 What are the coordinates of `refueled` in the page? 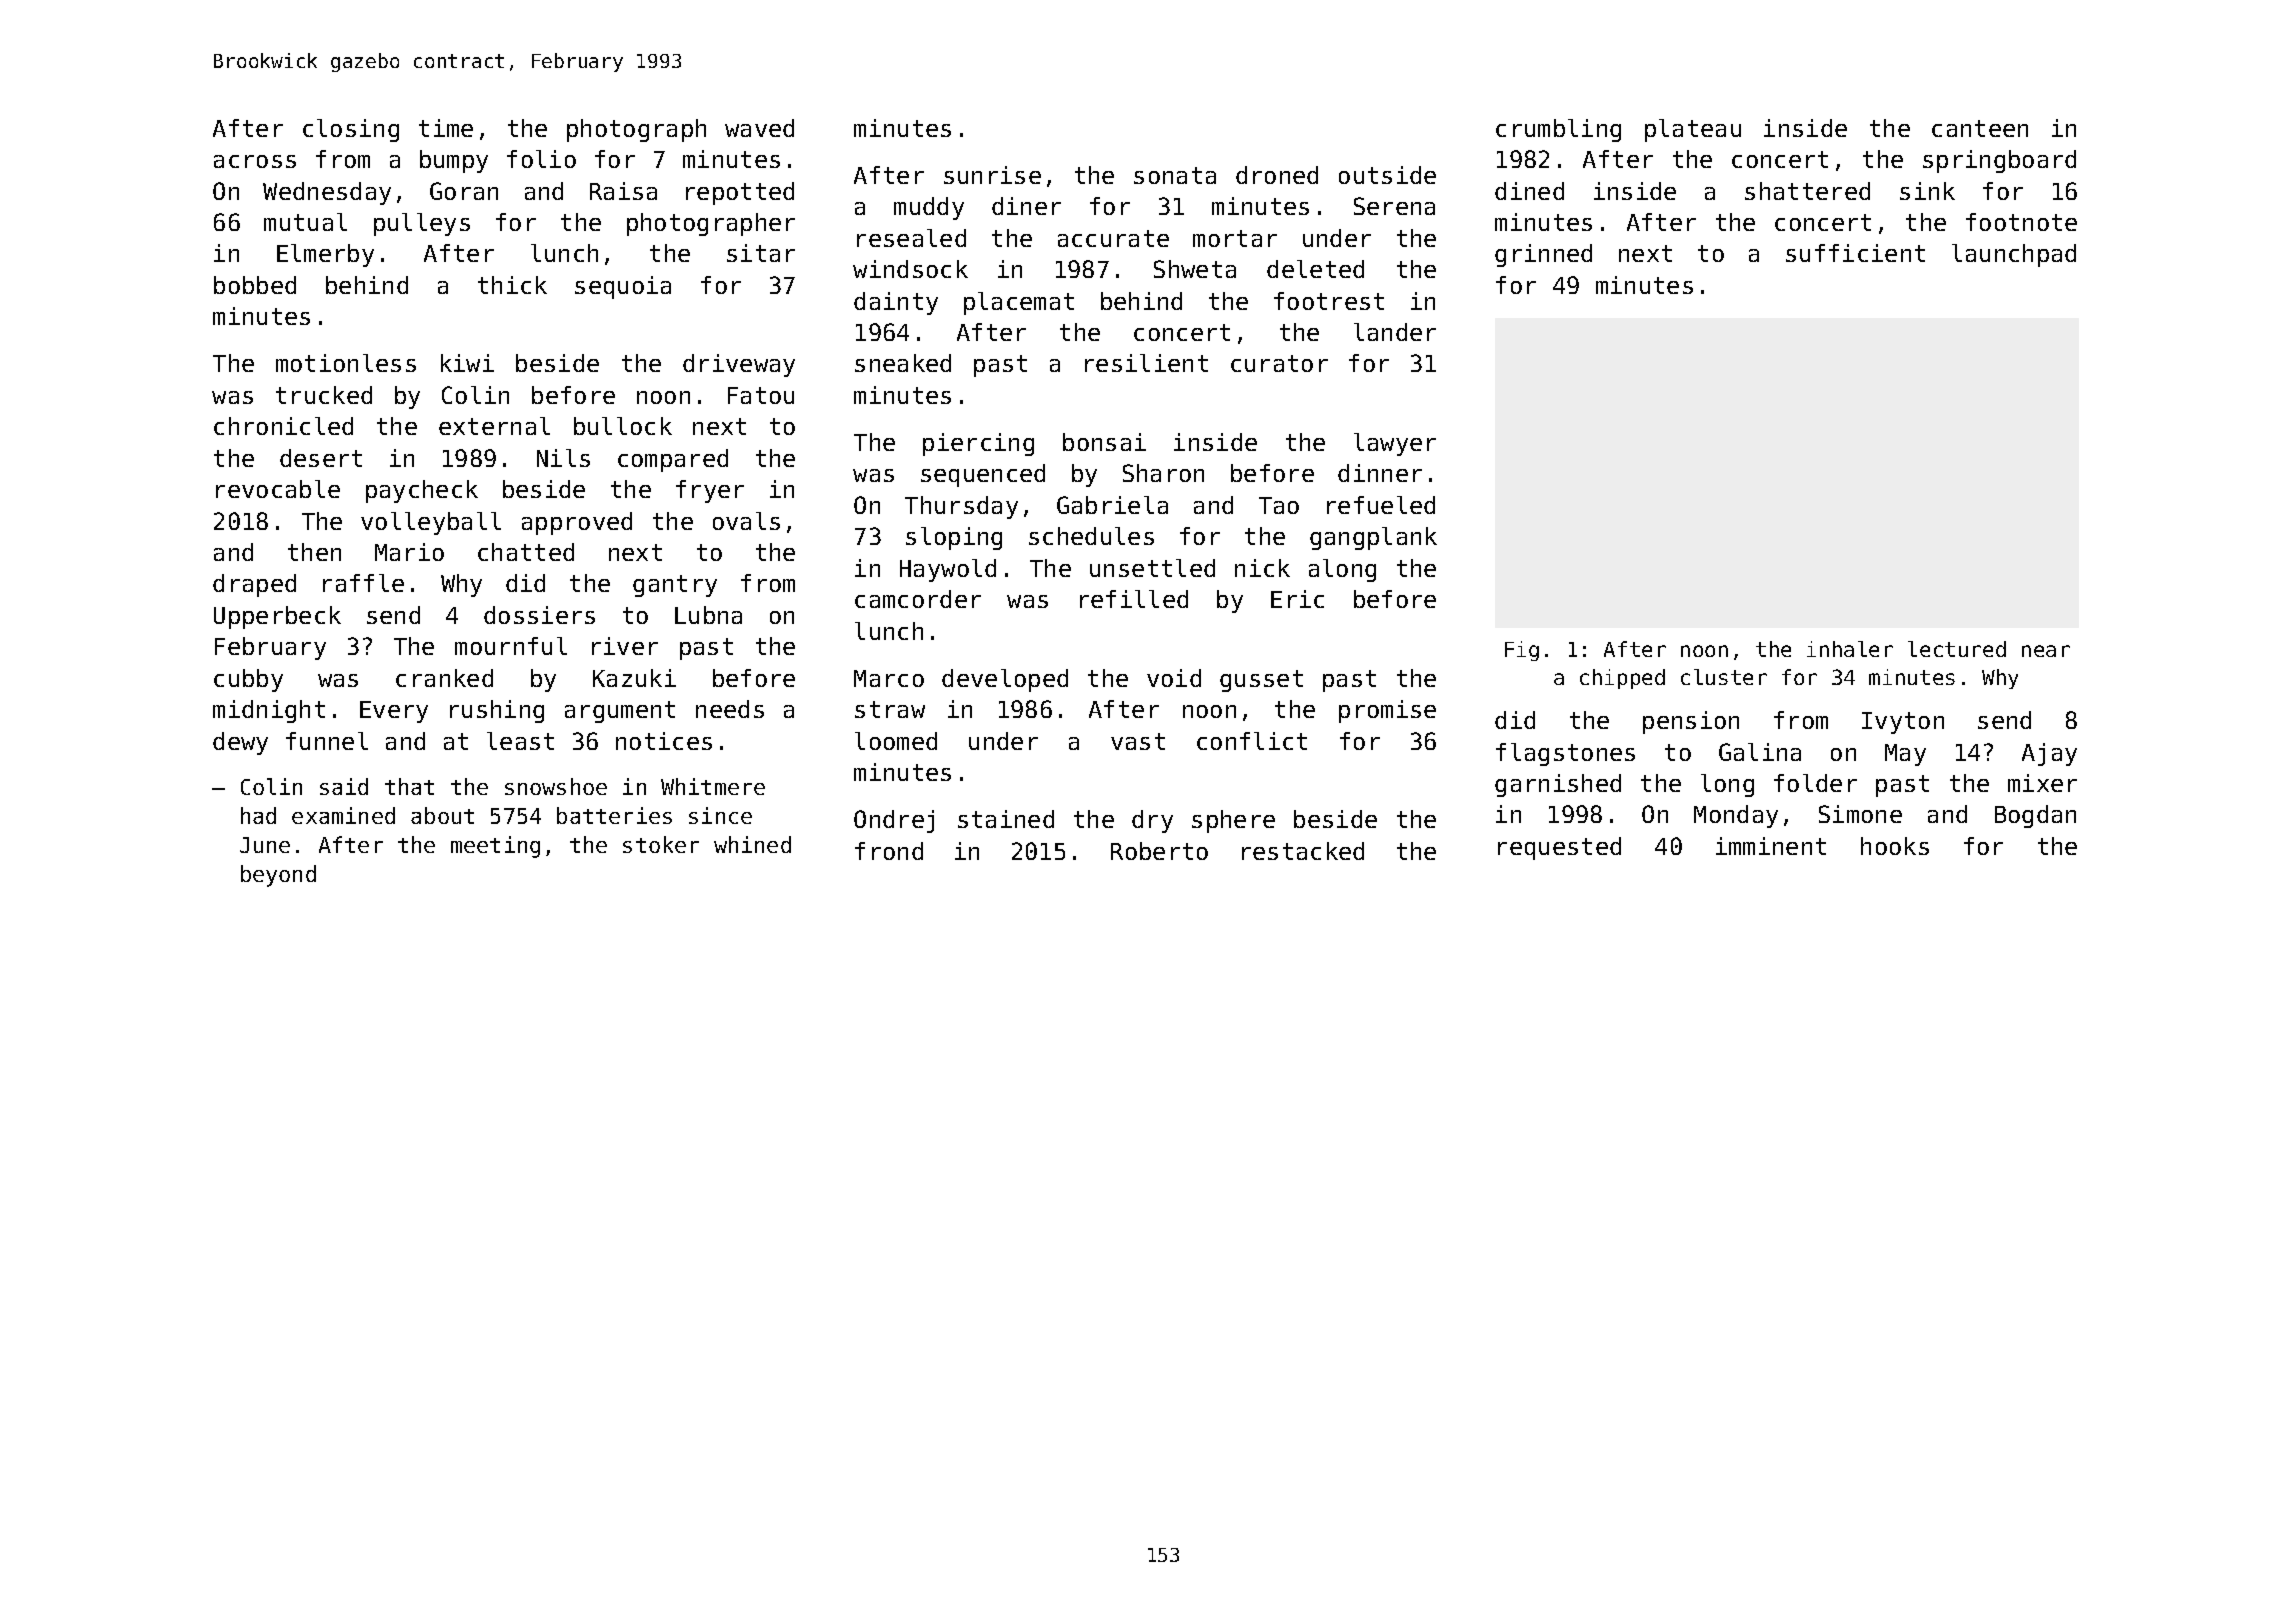 It's located at (1381, 505).
